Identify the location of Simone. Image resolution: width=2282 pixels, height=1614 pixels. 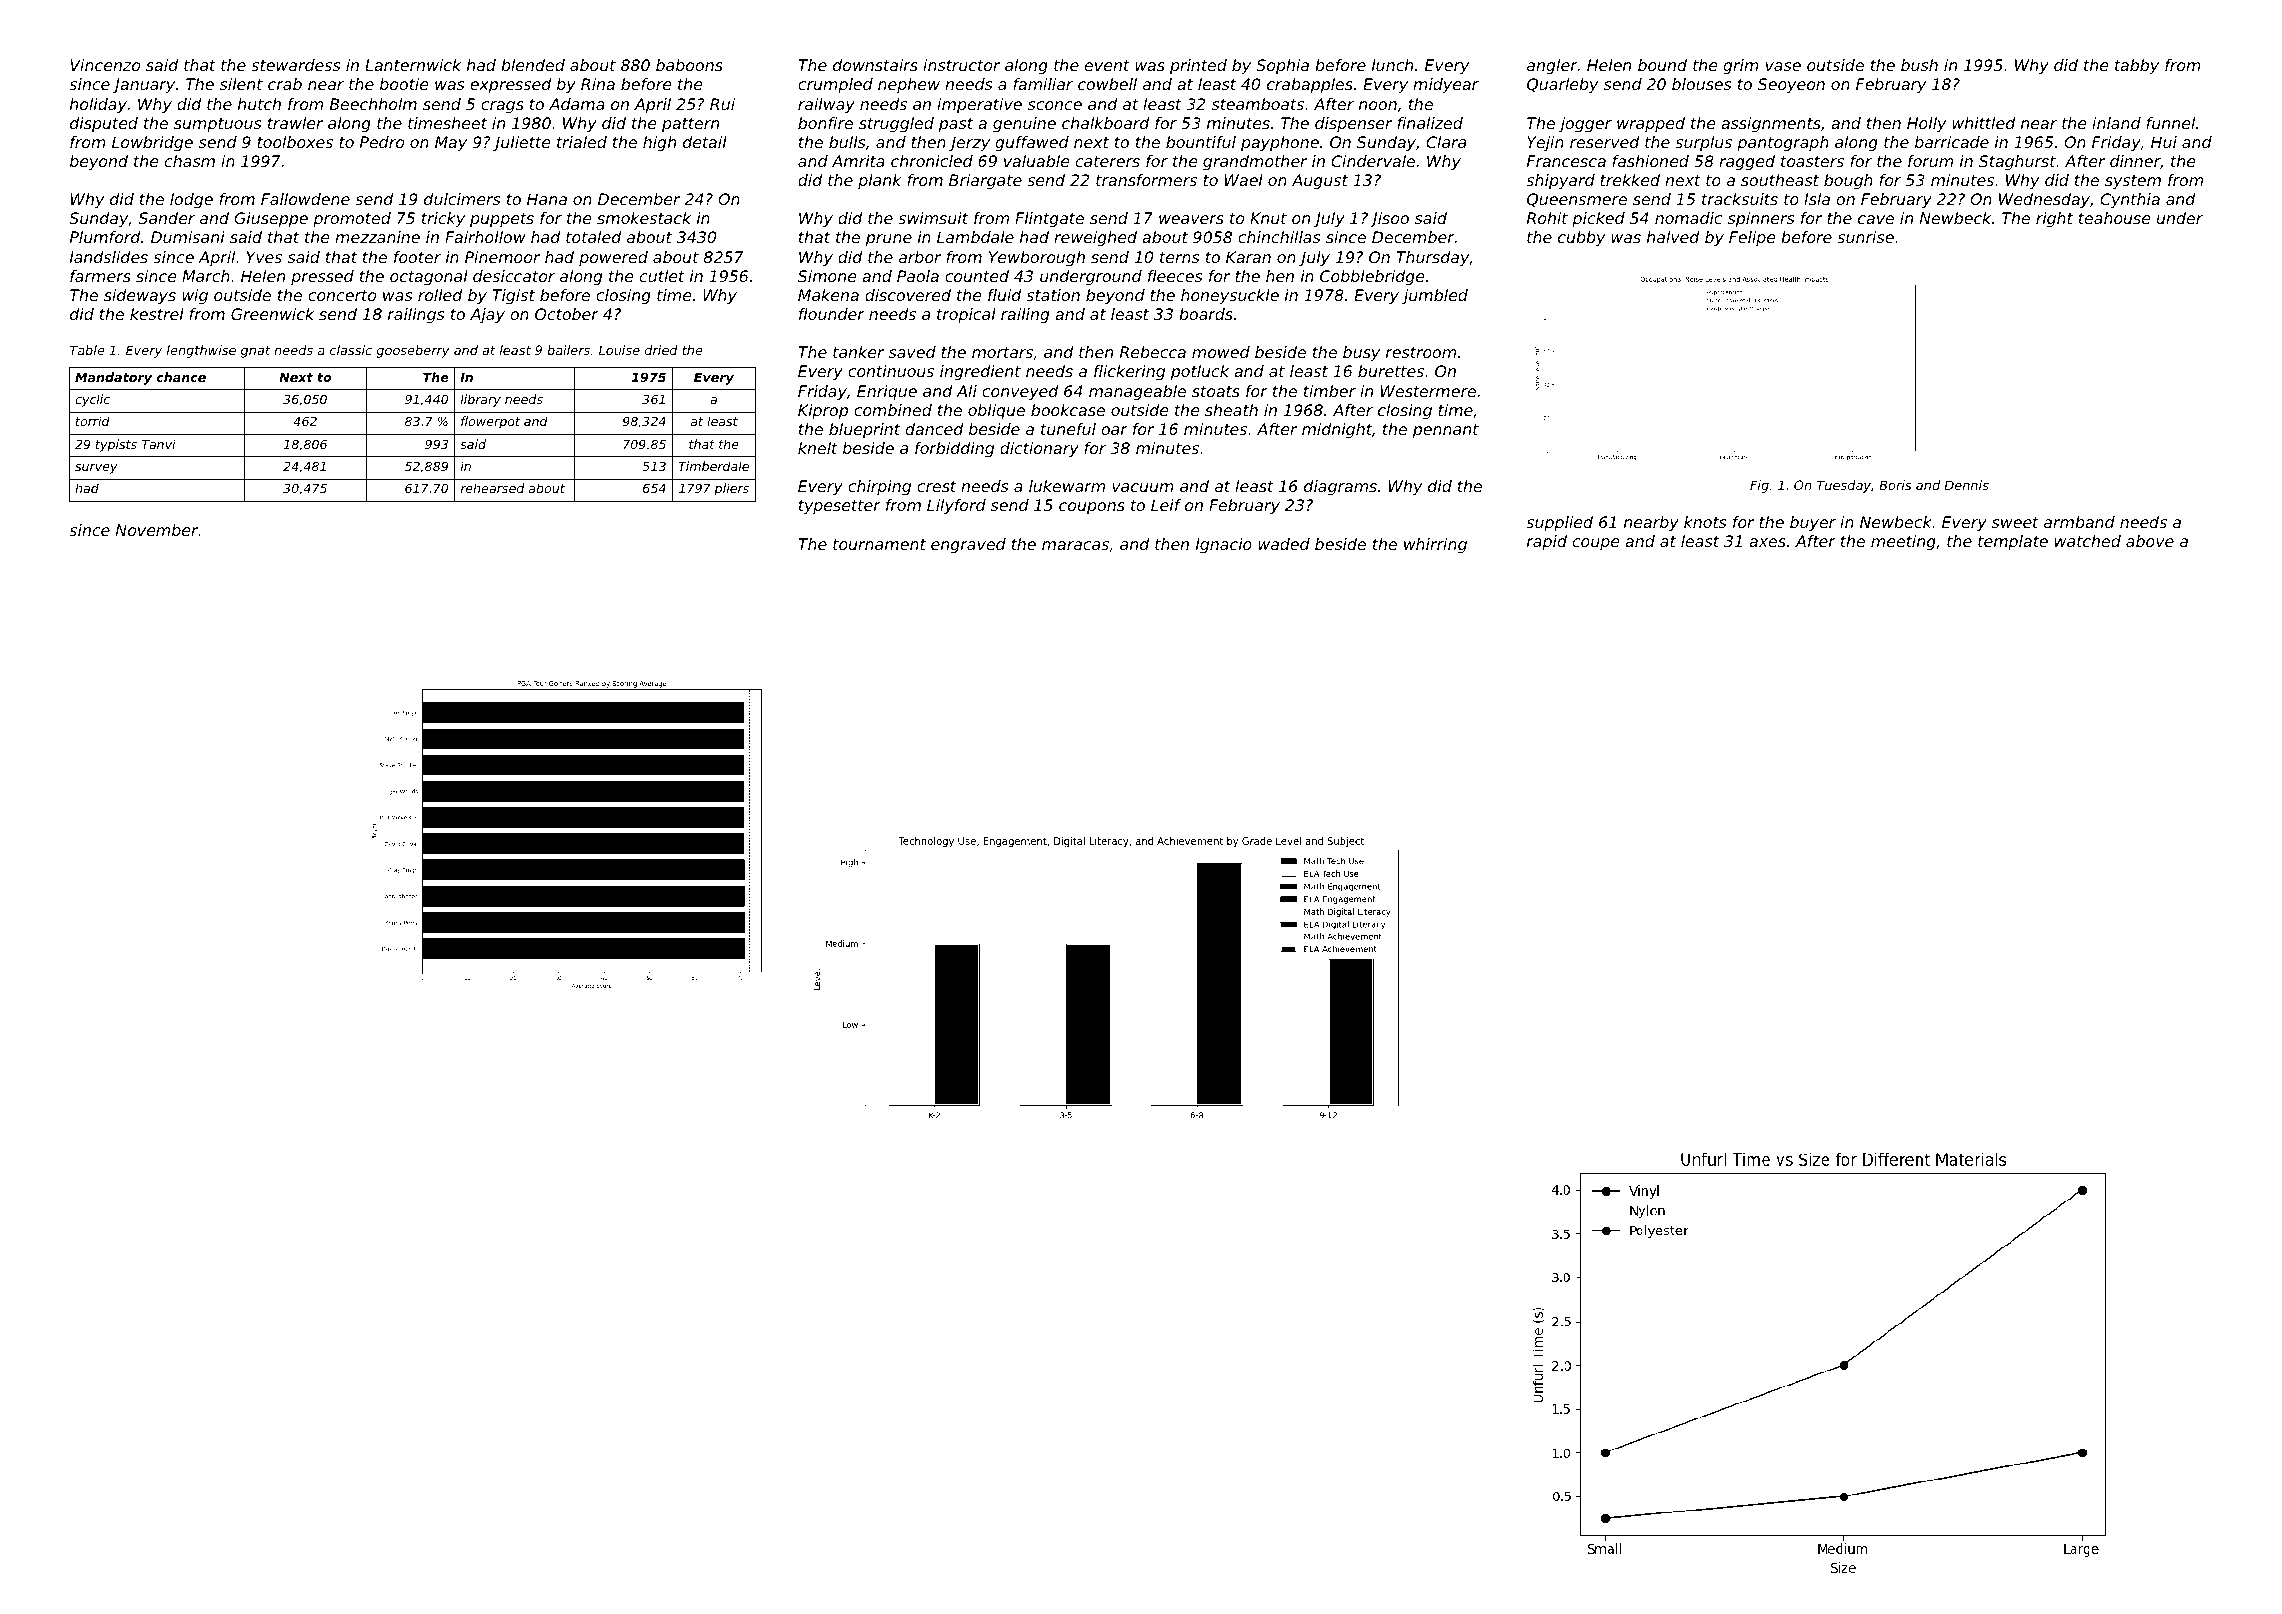
(827, 276).
